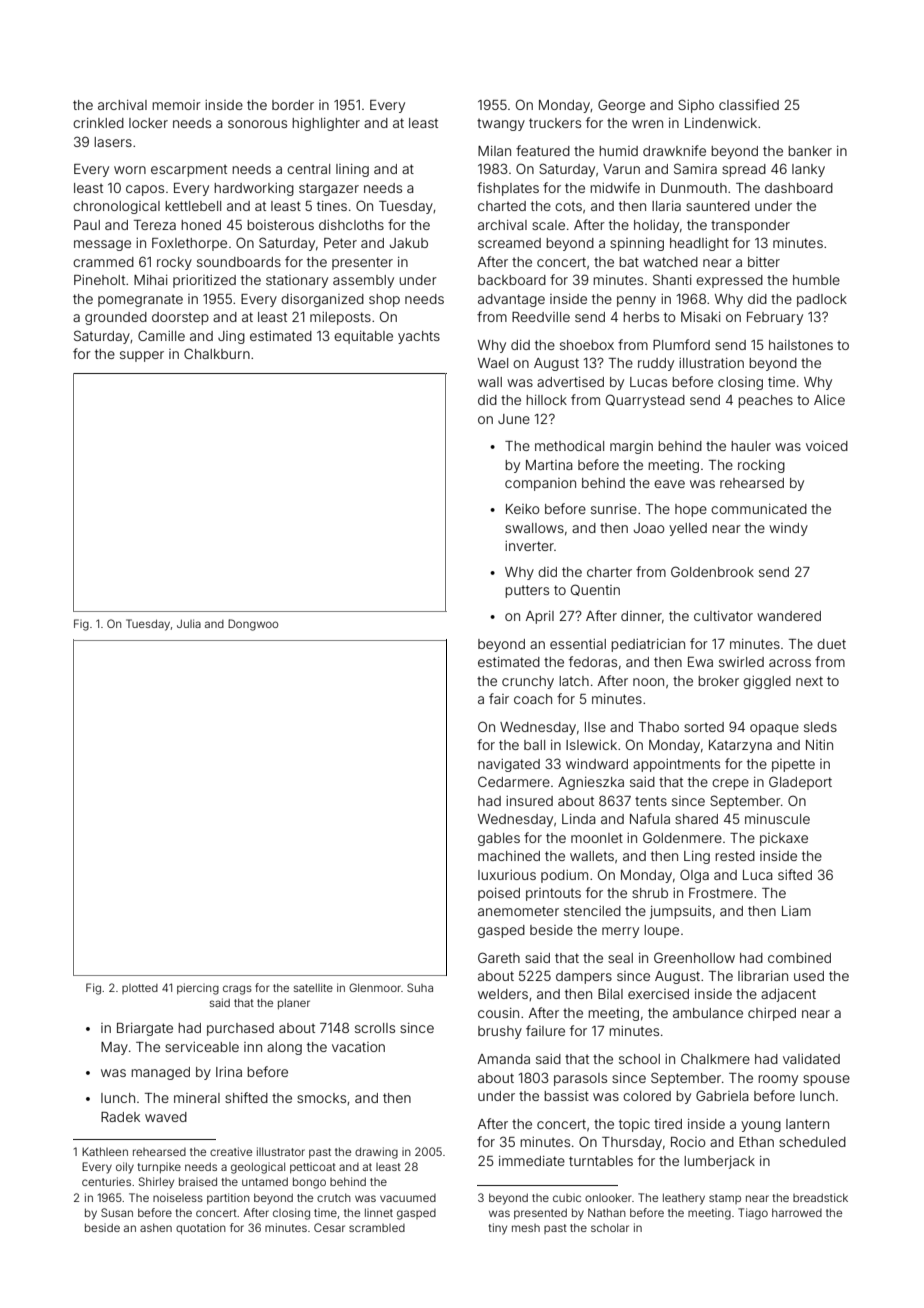  What do you see at coordinates (498, 1229) in the screenshot?
I see `tiny` at bounding box center [498, 1229].
